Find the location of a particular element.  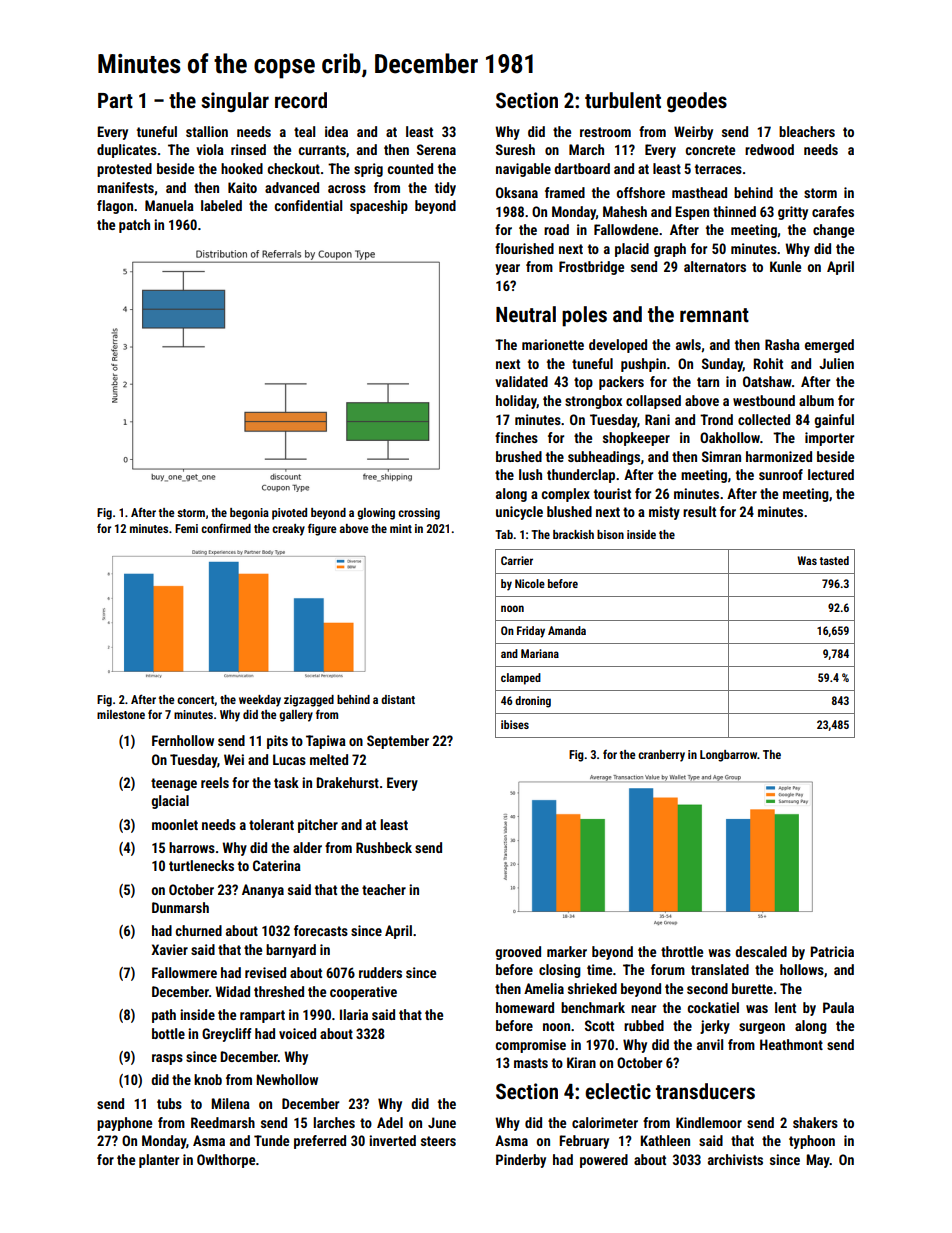

mint is located at coordinates (401, 528).
